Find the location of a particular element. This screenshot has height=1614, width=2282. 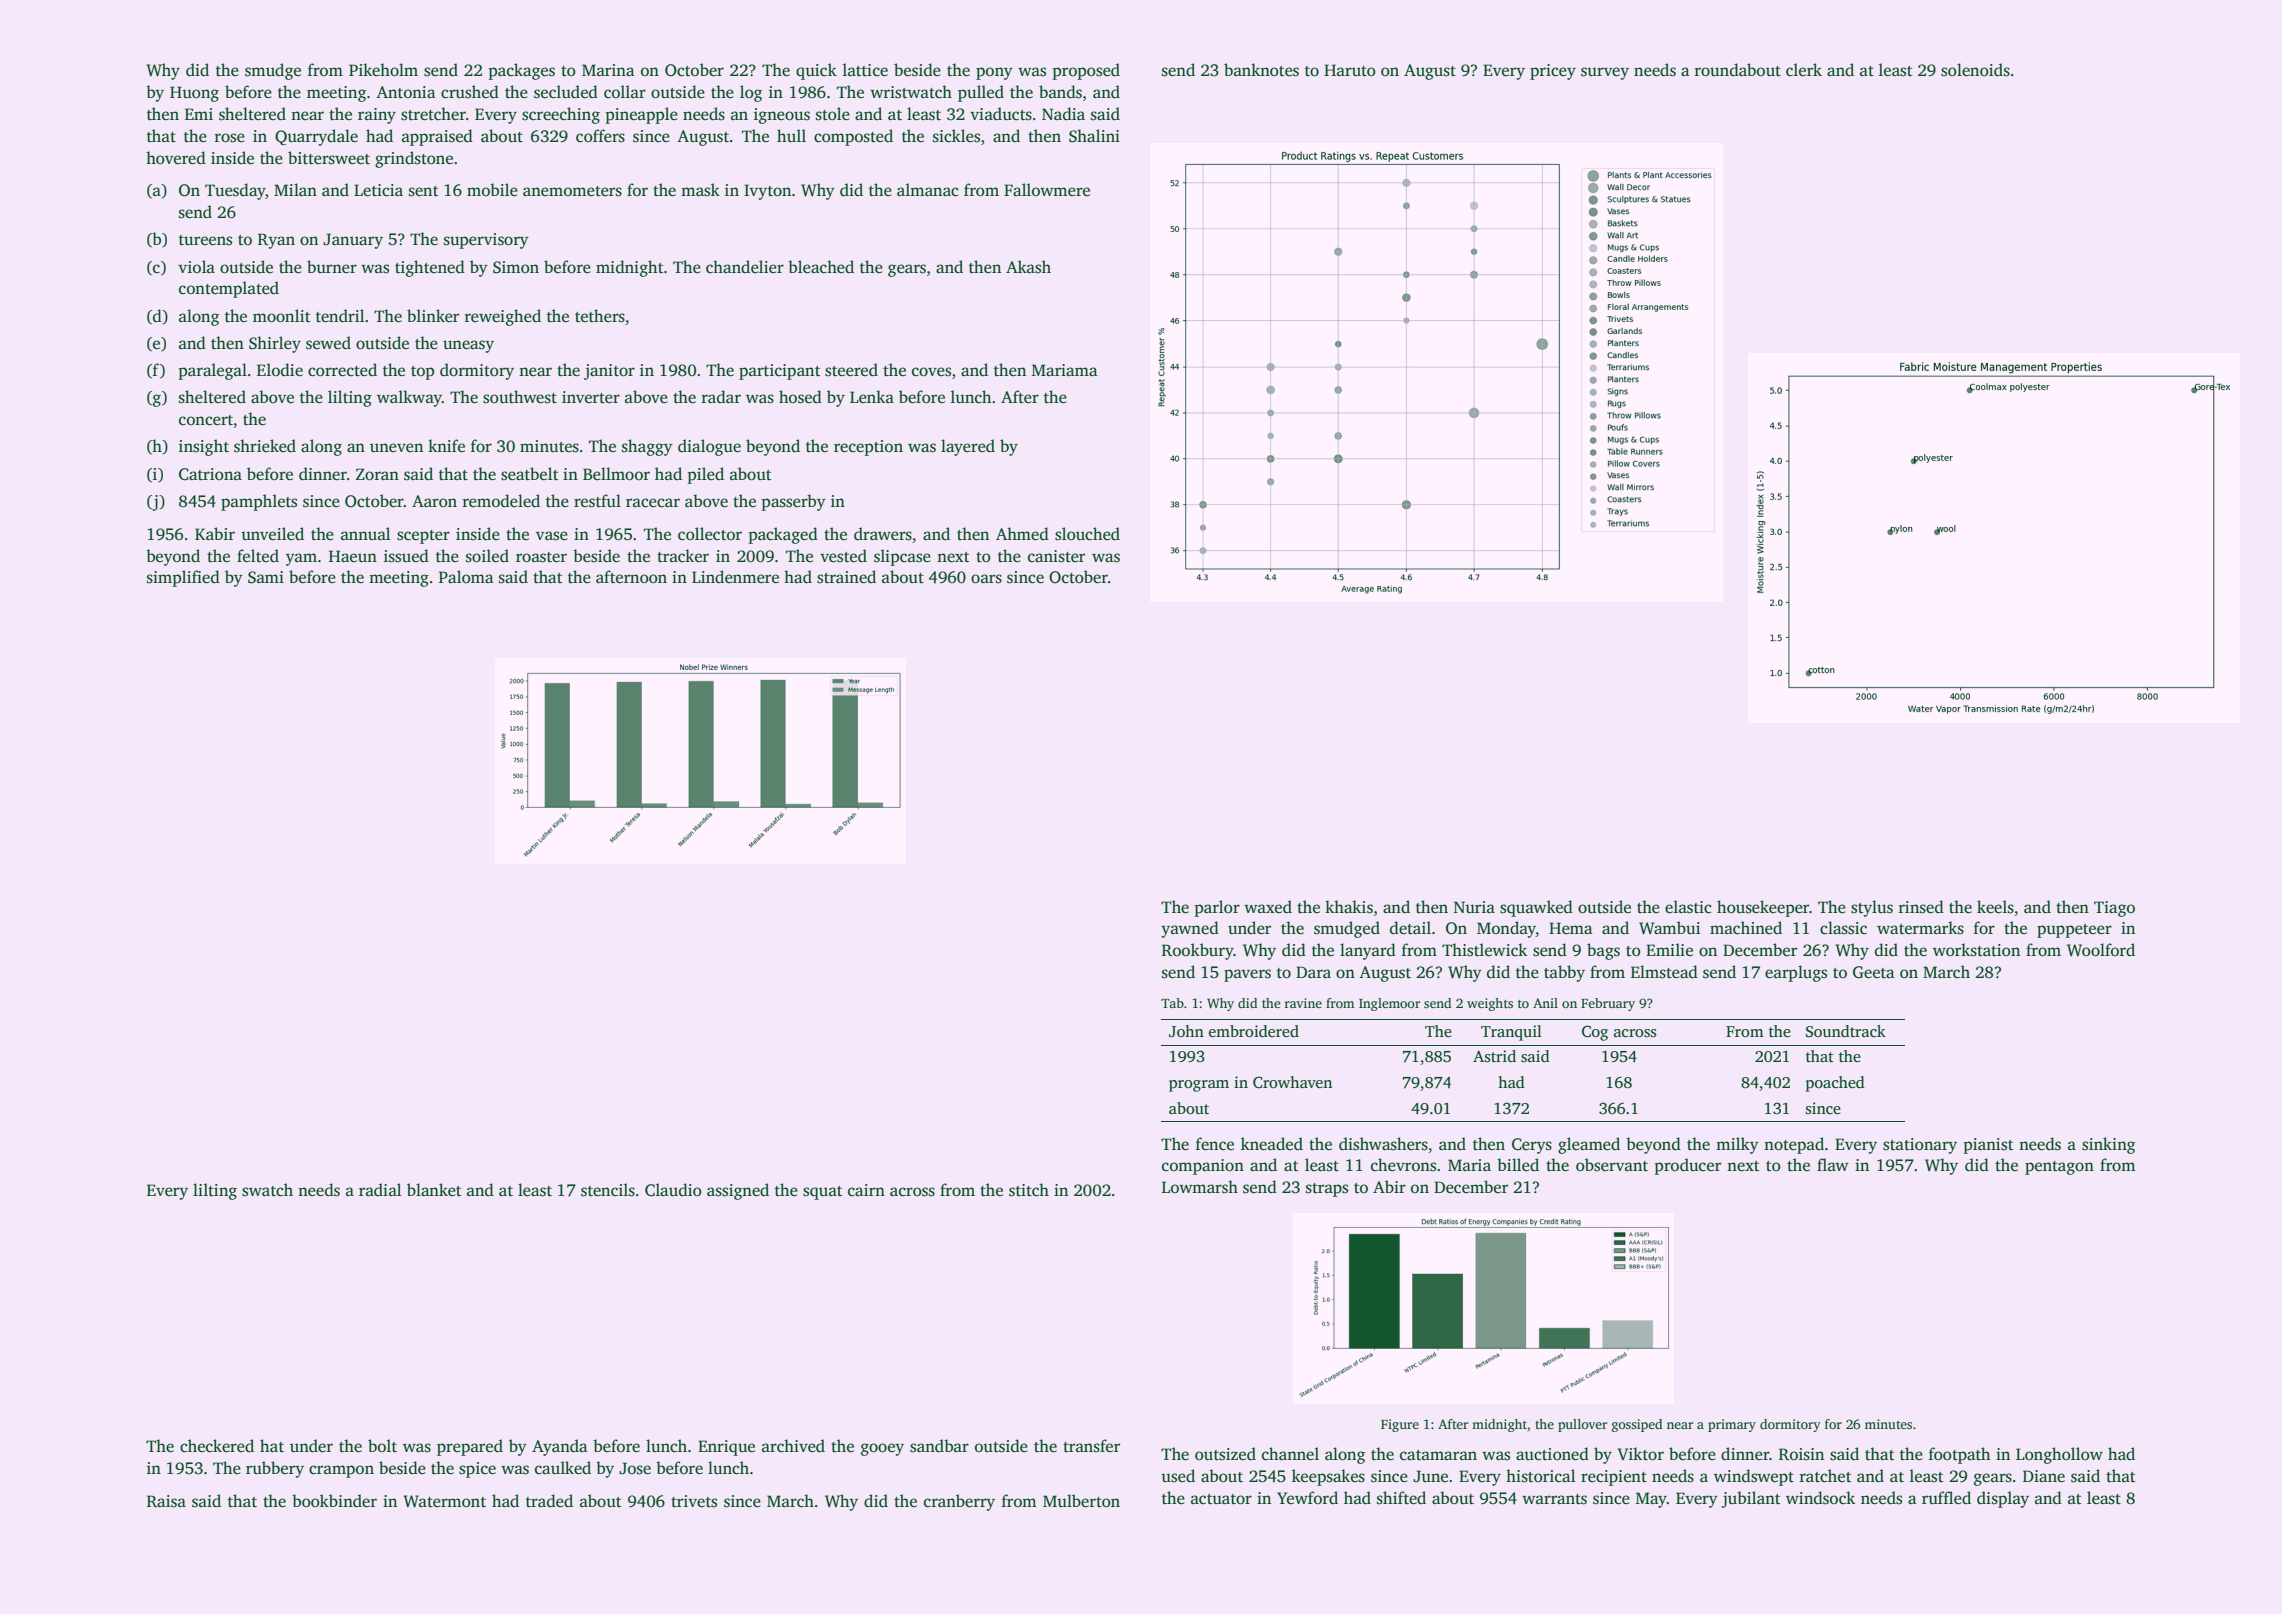

banknotes is located at coordinates (1261, 70).
